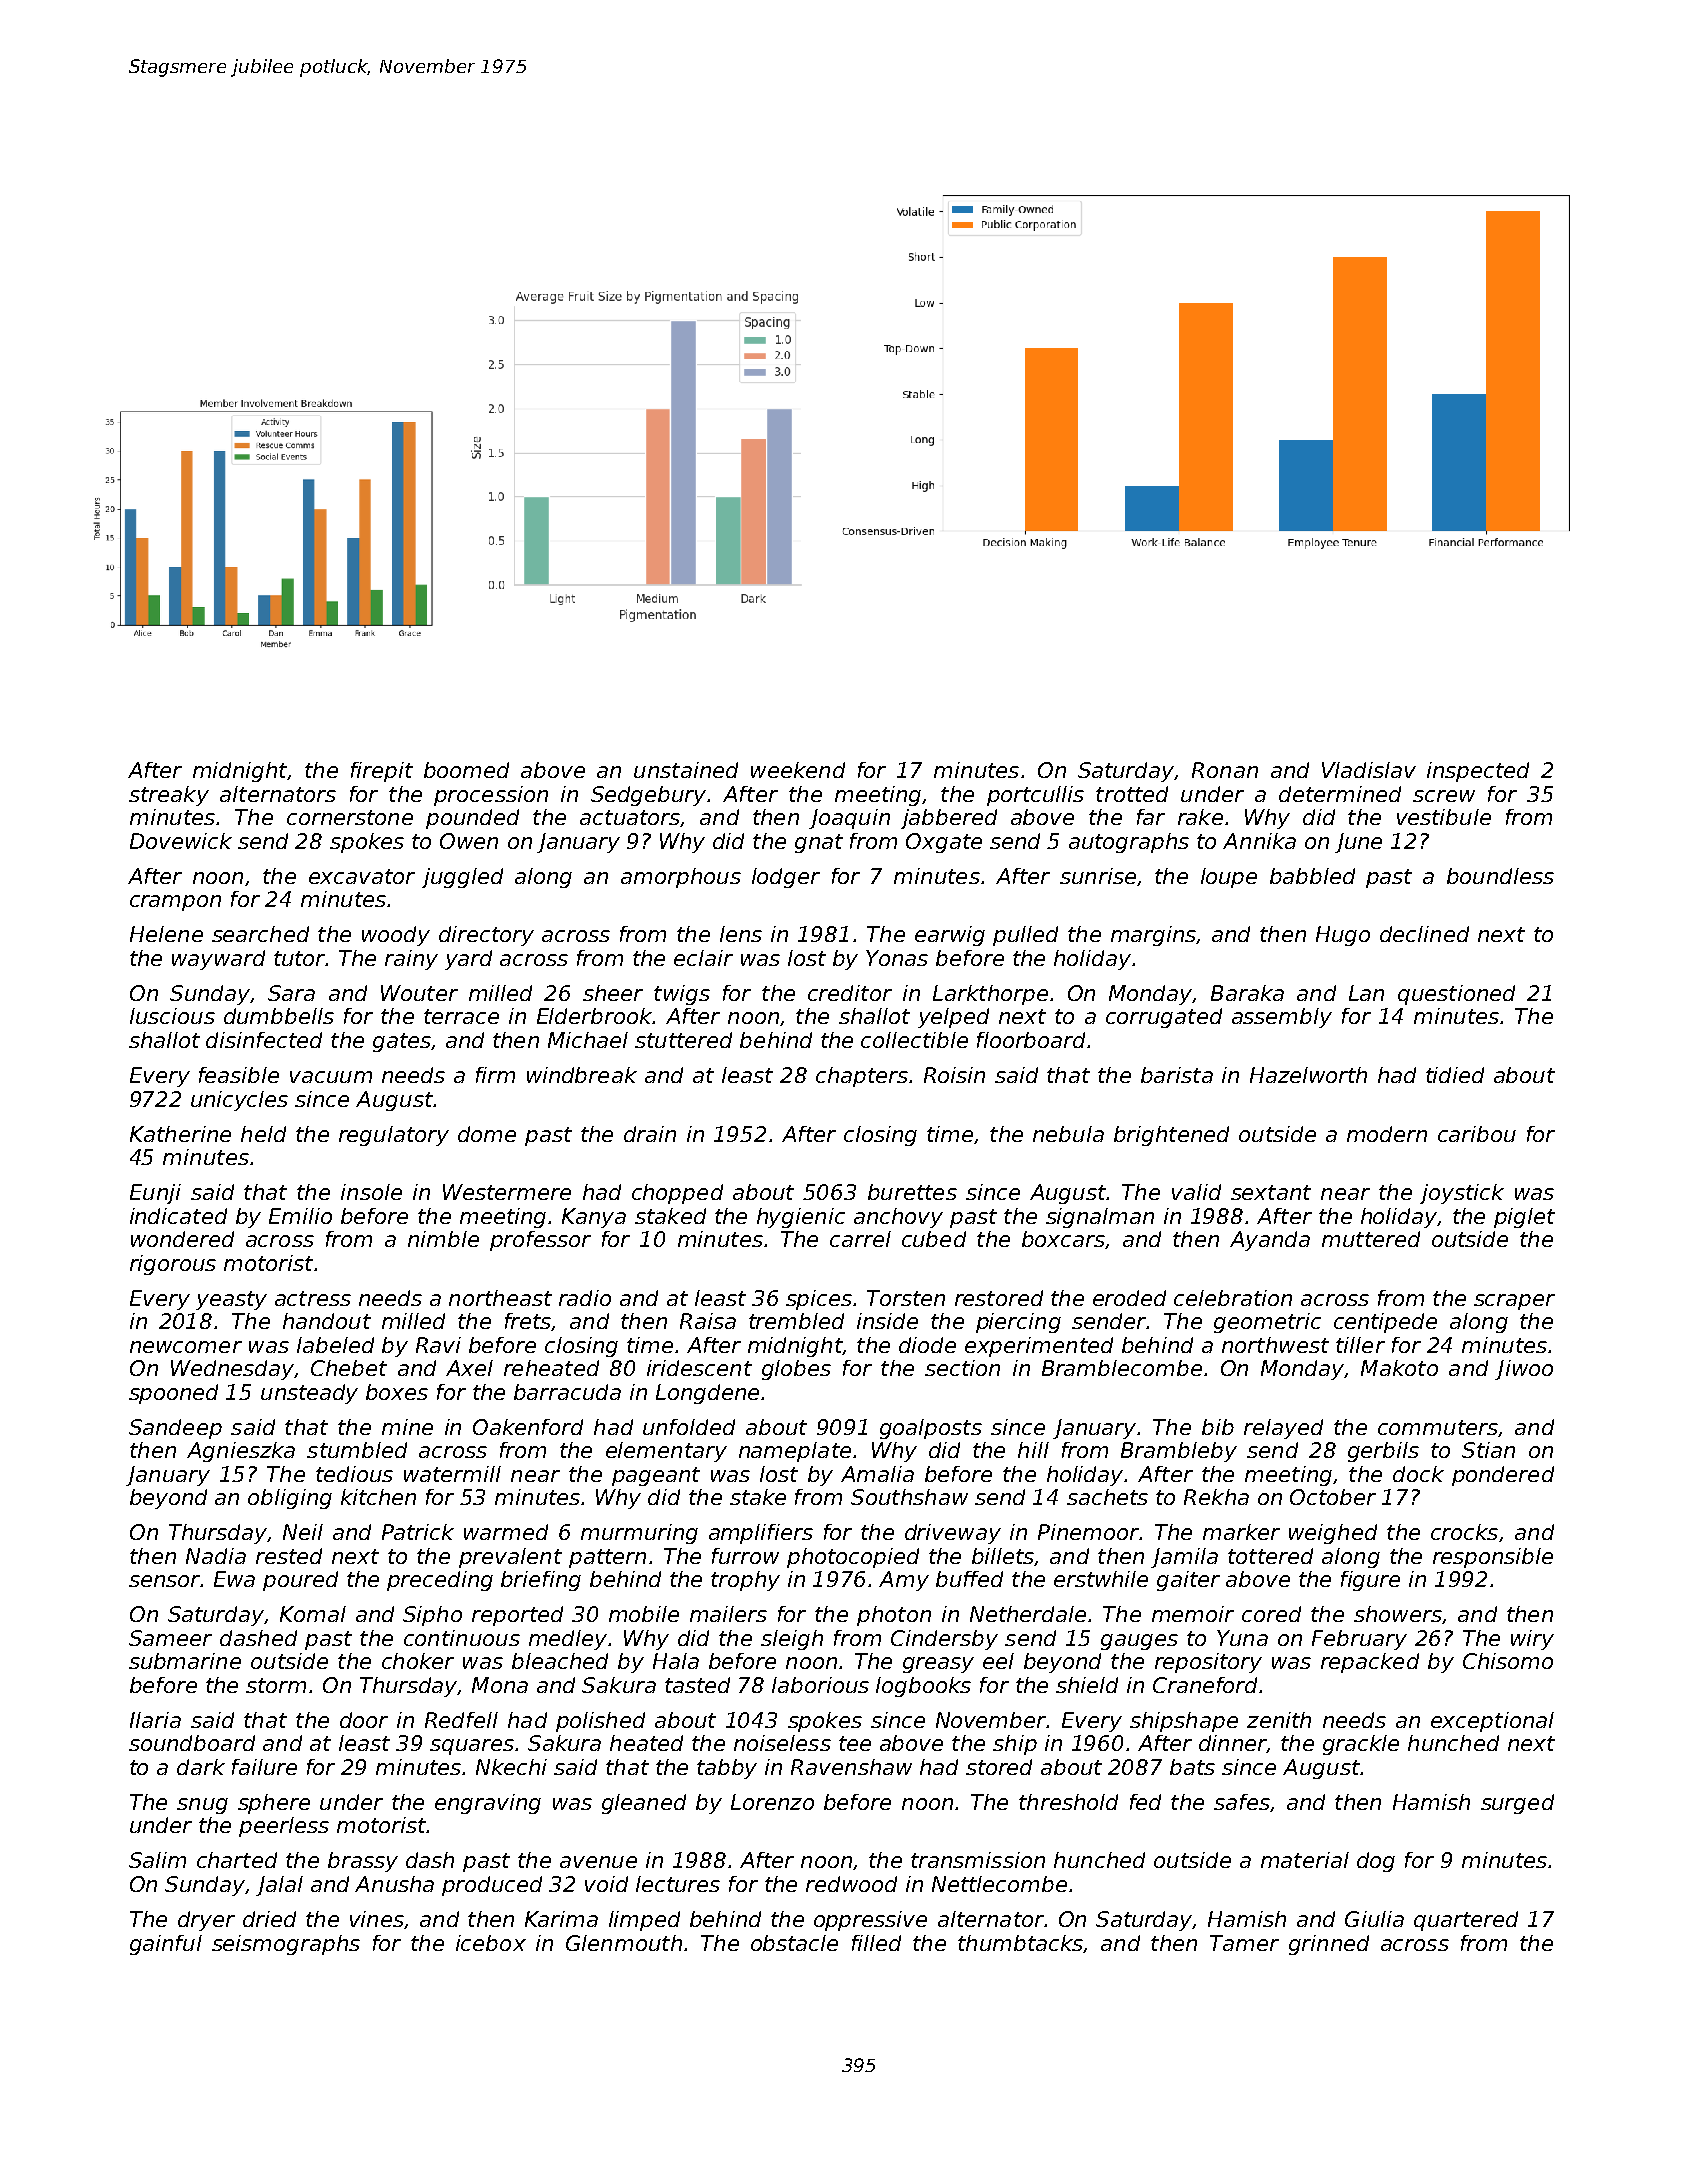 The width and height of the screenshot is (1683, 2178). Describe the element at coordinates (678, 1884) in the screenshot. I see `lectures` at that location.
